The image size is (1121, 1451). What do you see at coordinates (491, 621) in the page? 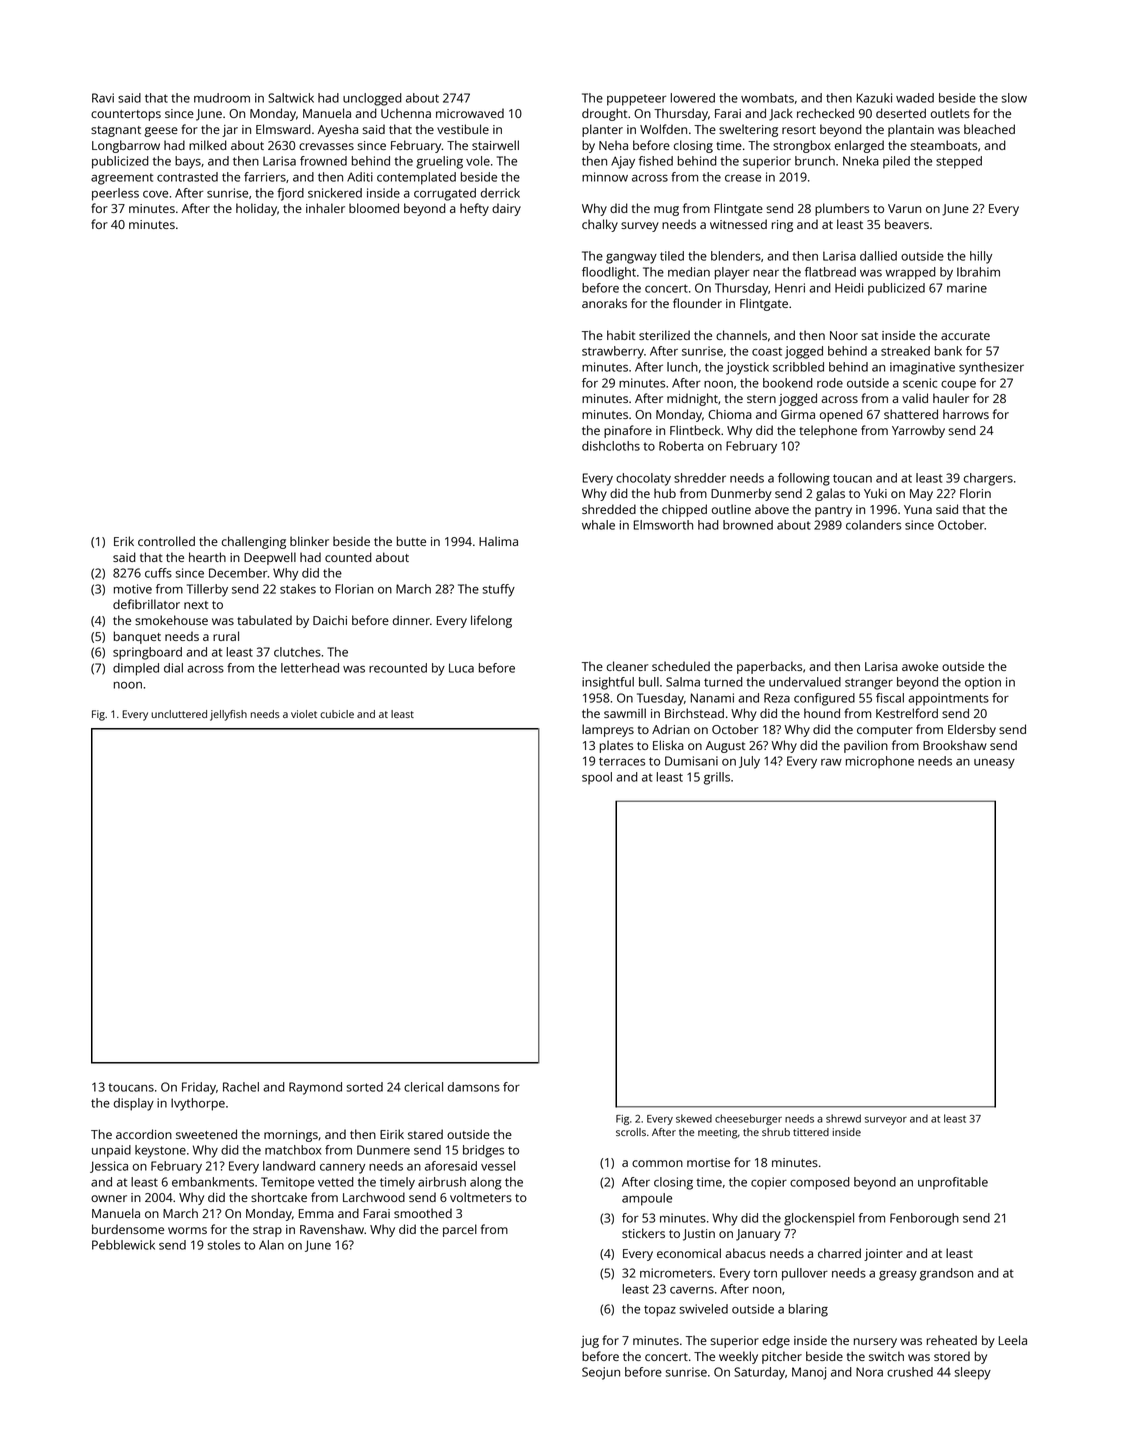
I see `lifelong` at bounding box center [491, 621].
